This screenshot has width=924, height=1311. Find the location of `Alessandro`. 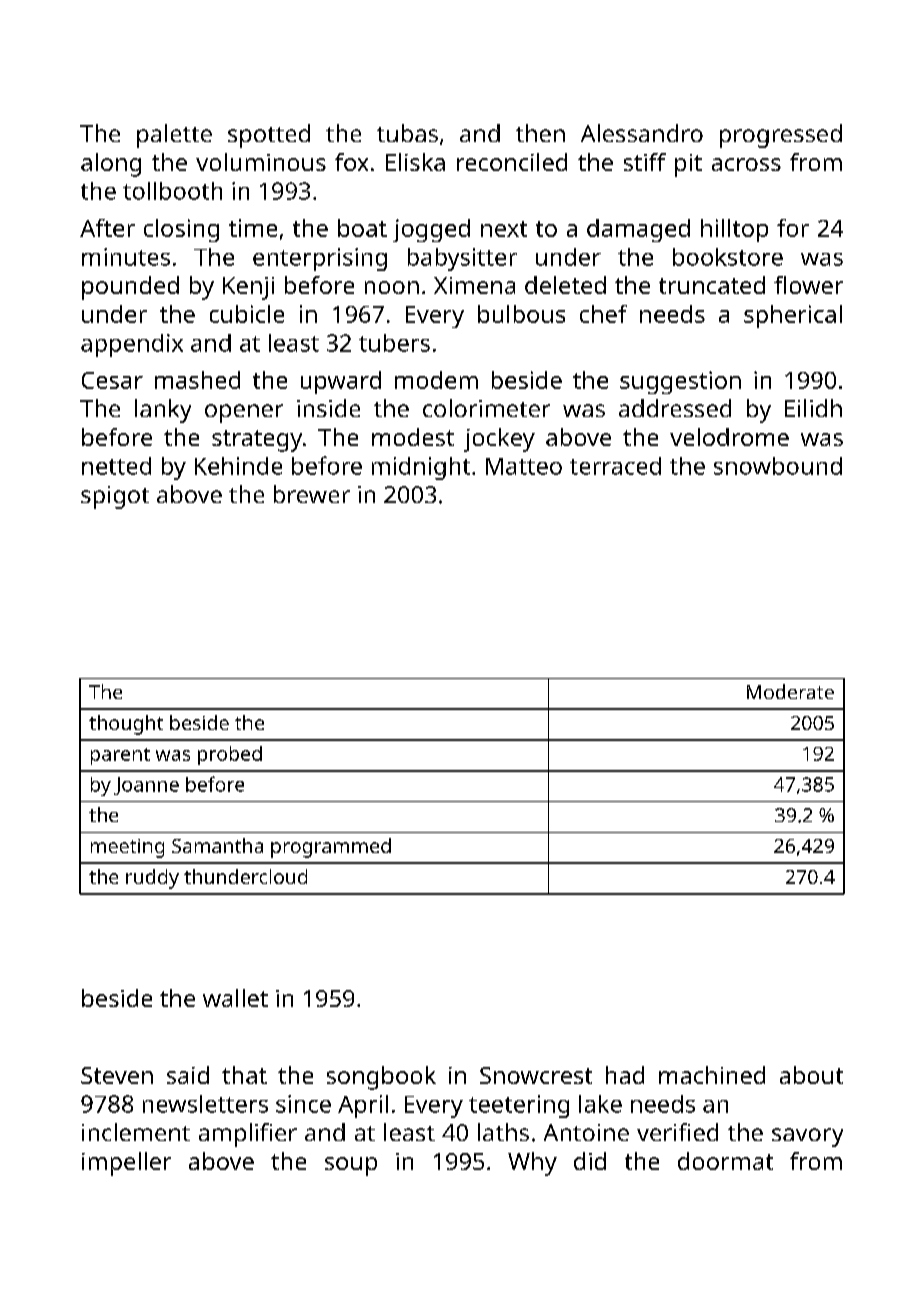

Alessandro is located at coordinates (642, 133).
